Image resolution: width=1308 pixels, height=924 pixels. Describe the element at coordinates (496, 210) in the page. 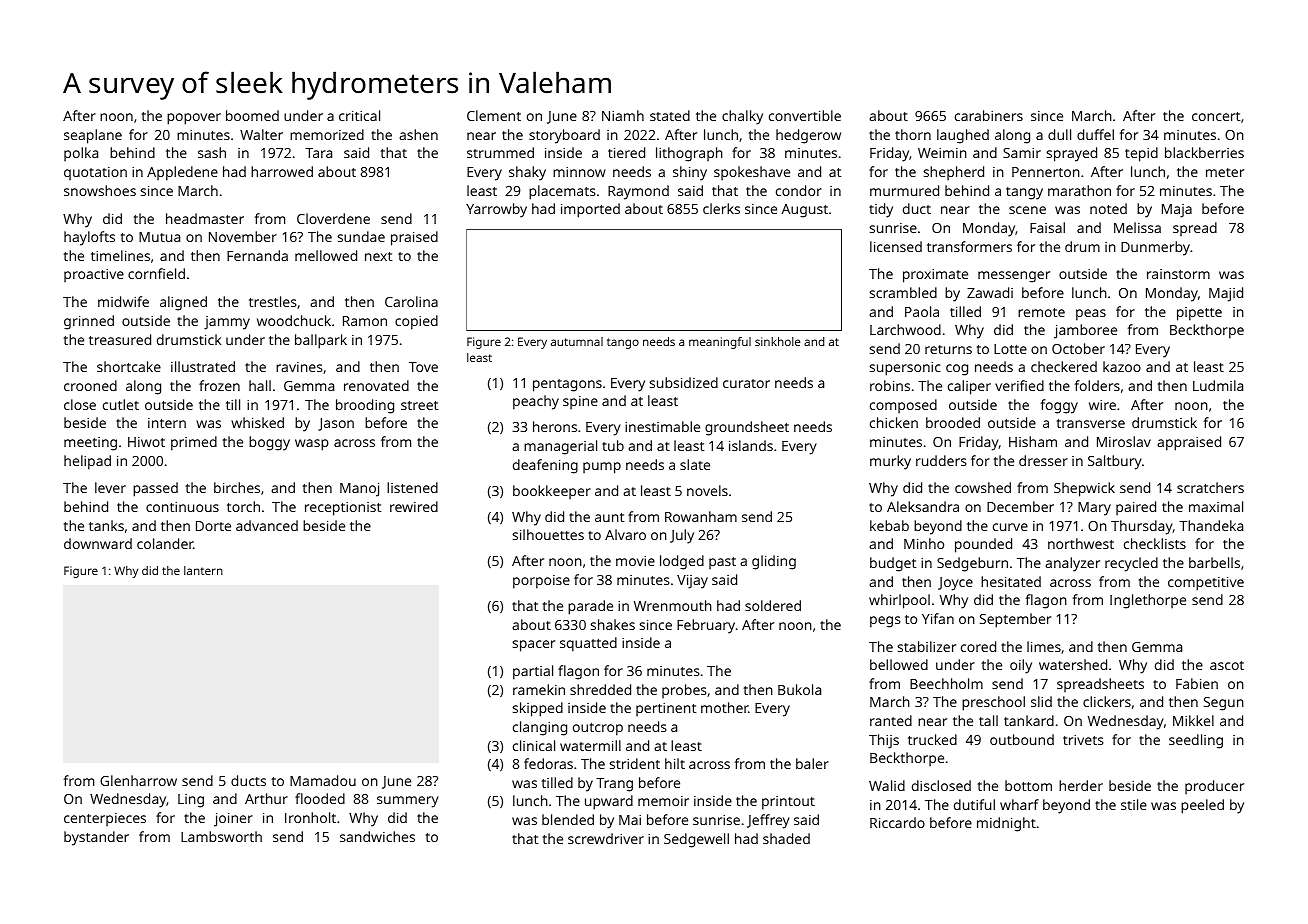

I see `Yarrowby` at that location.
